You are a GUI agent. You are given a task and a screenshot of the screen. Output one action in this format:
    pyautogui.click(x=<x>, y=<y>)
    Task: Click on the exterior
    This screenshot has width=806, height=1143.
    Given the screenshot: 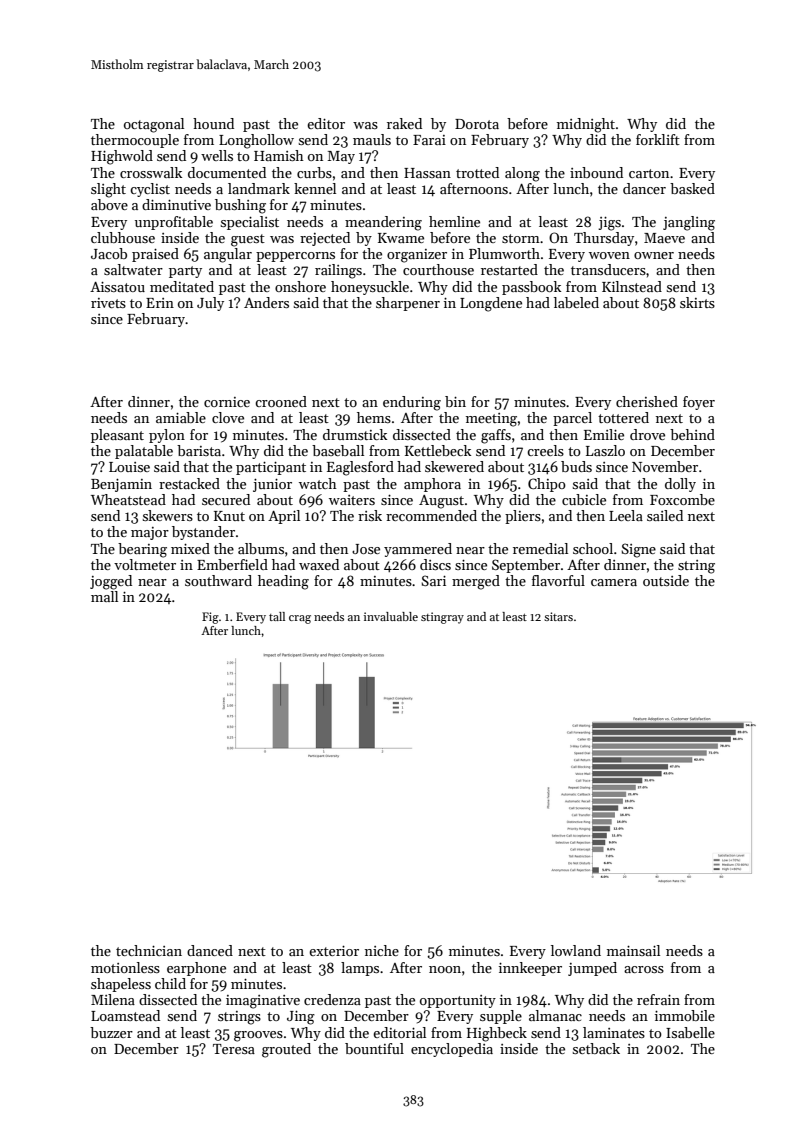 What is the action you would take?
    pyautogui.click(x=334, y=950)
